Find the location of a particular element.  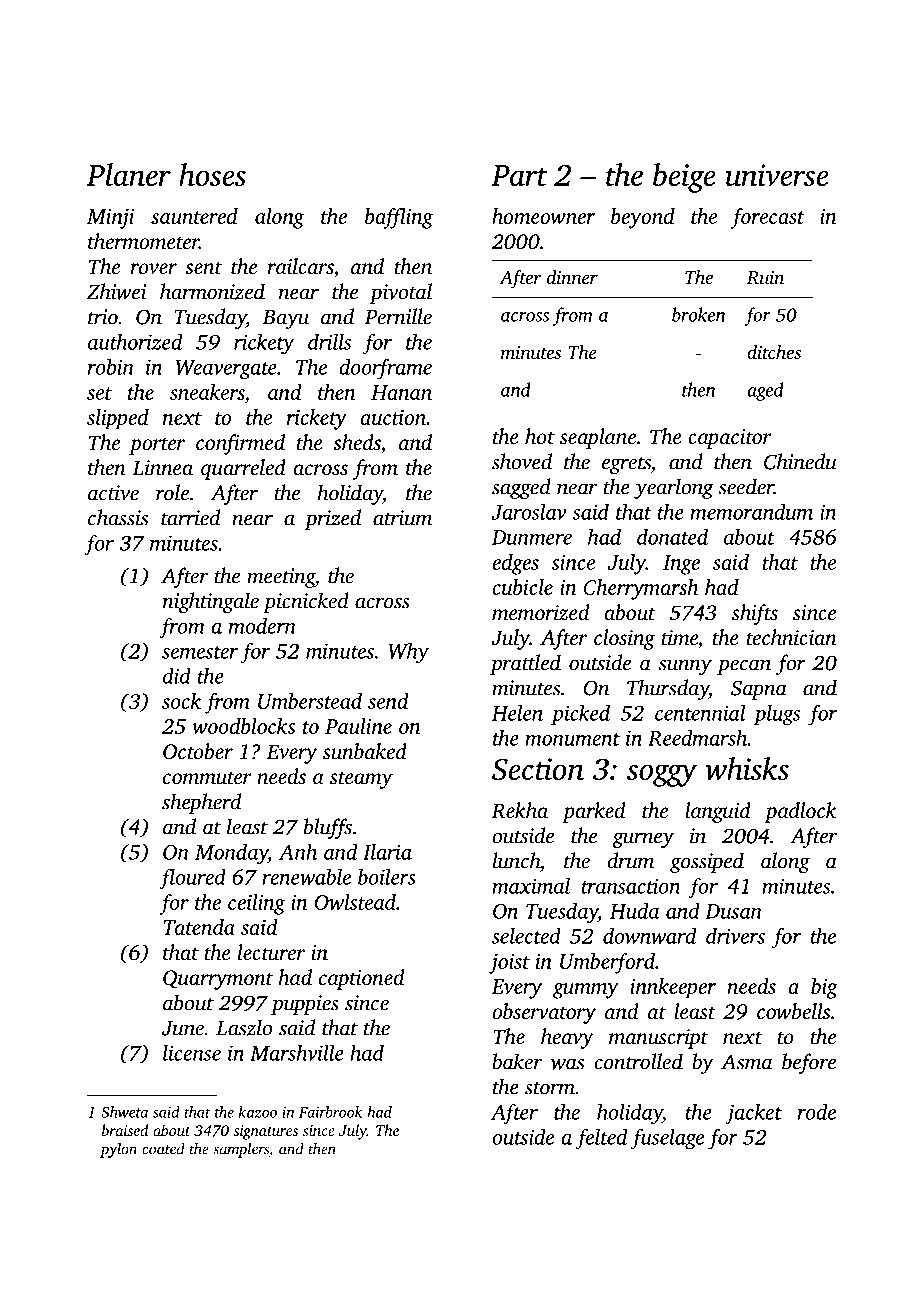

captioned is located at coordinates (361, 979).
